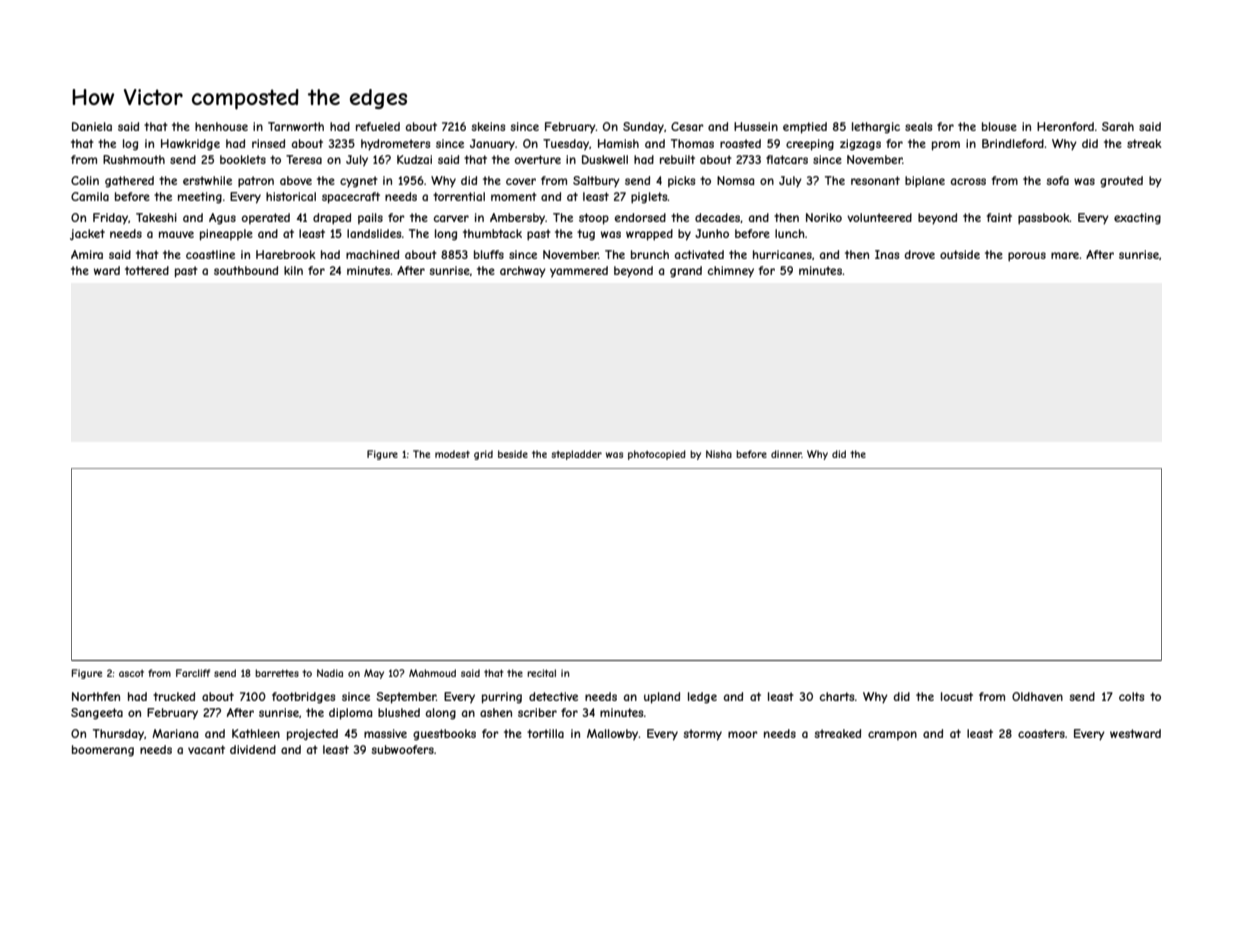  Describe the element at coordinates (1041, 733) in the image. I see `coasters` at that location.
